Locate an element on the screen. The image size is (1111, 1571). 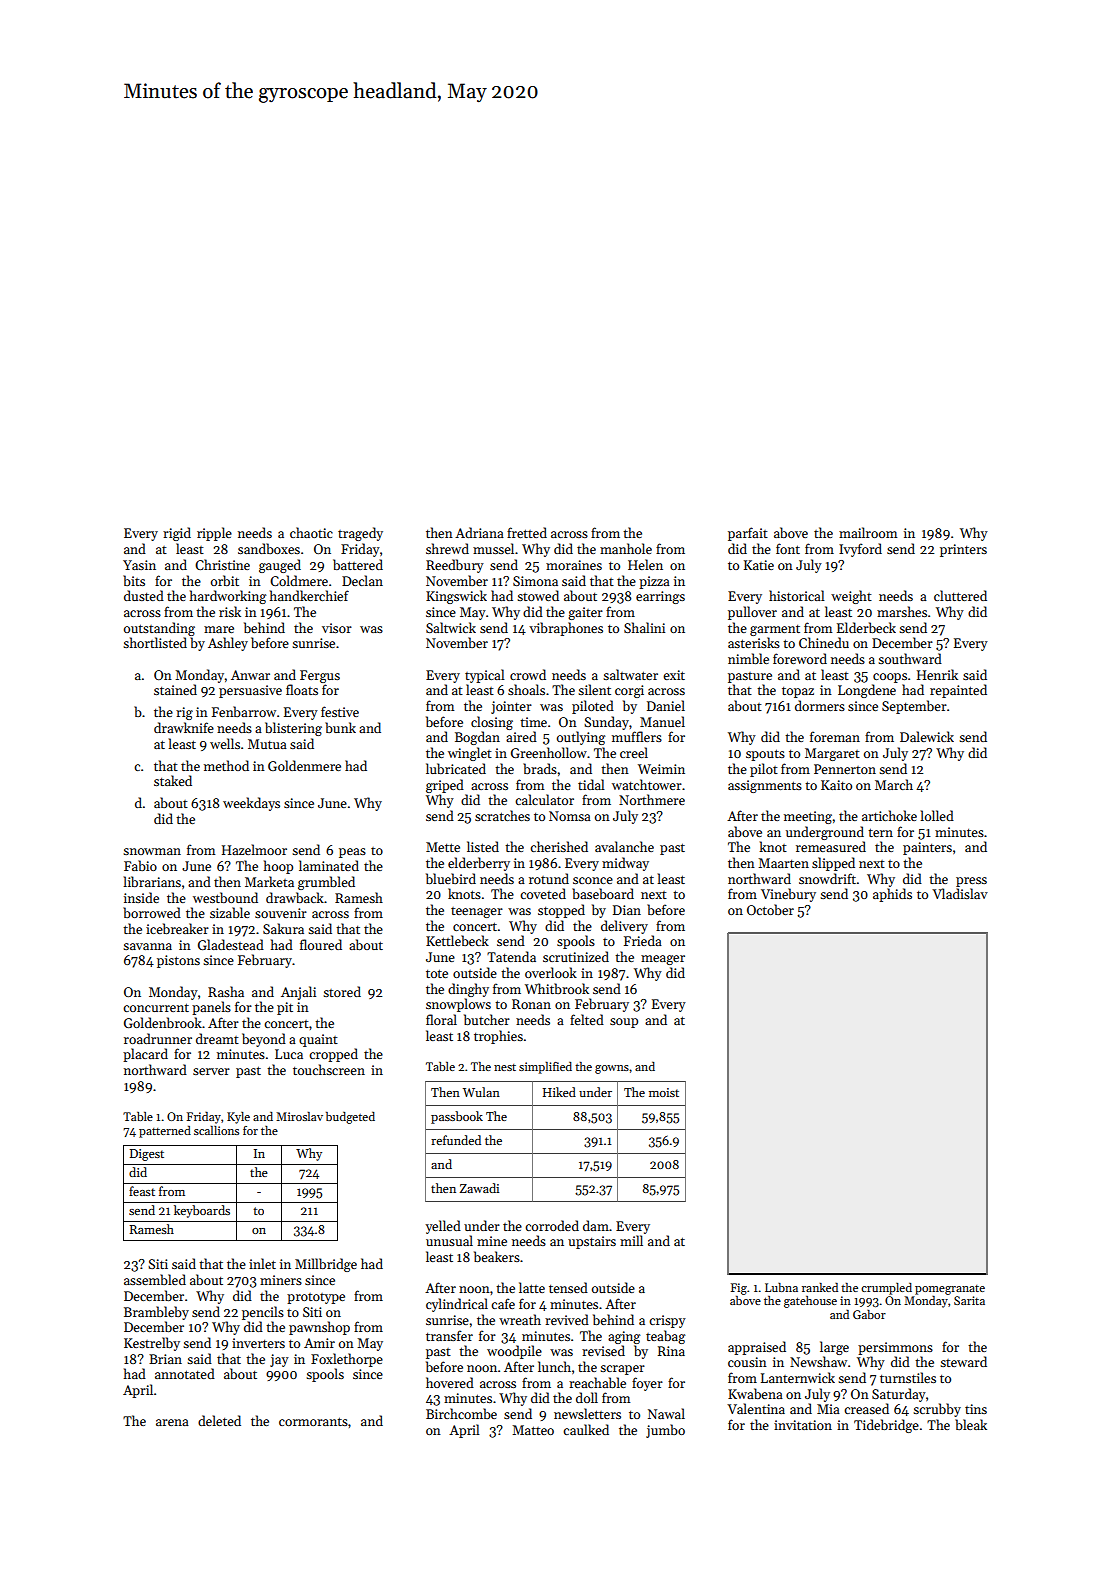
Ashley is located at coordinates (228, 644).
